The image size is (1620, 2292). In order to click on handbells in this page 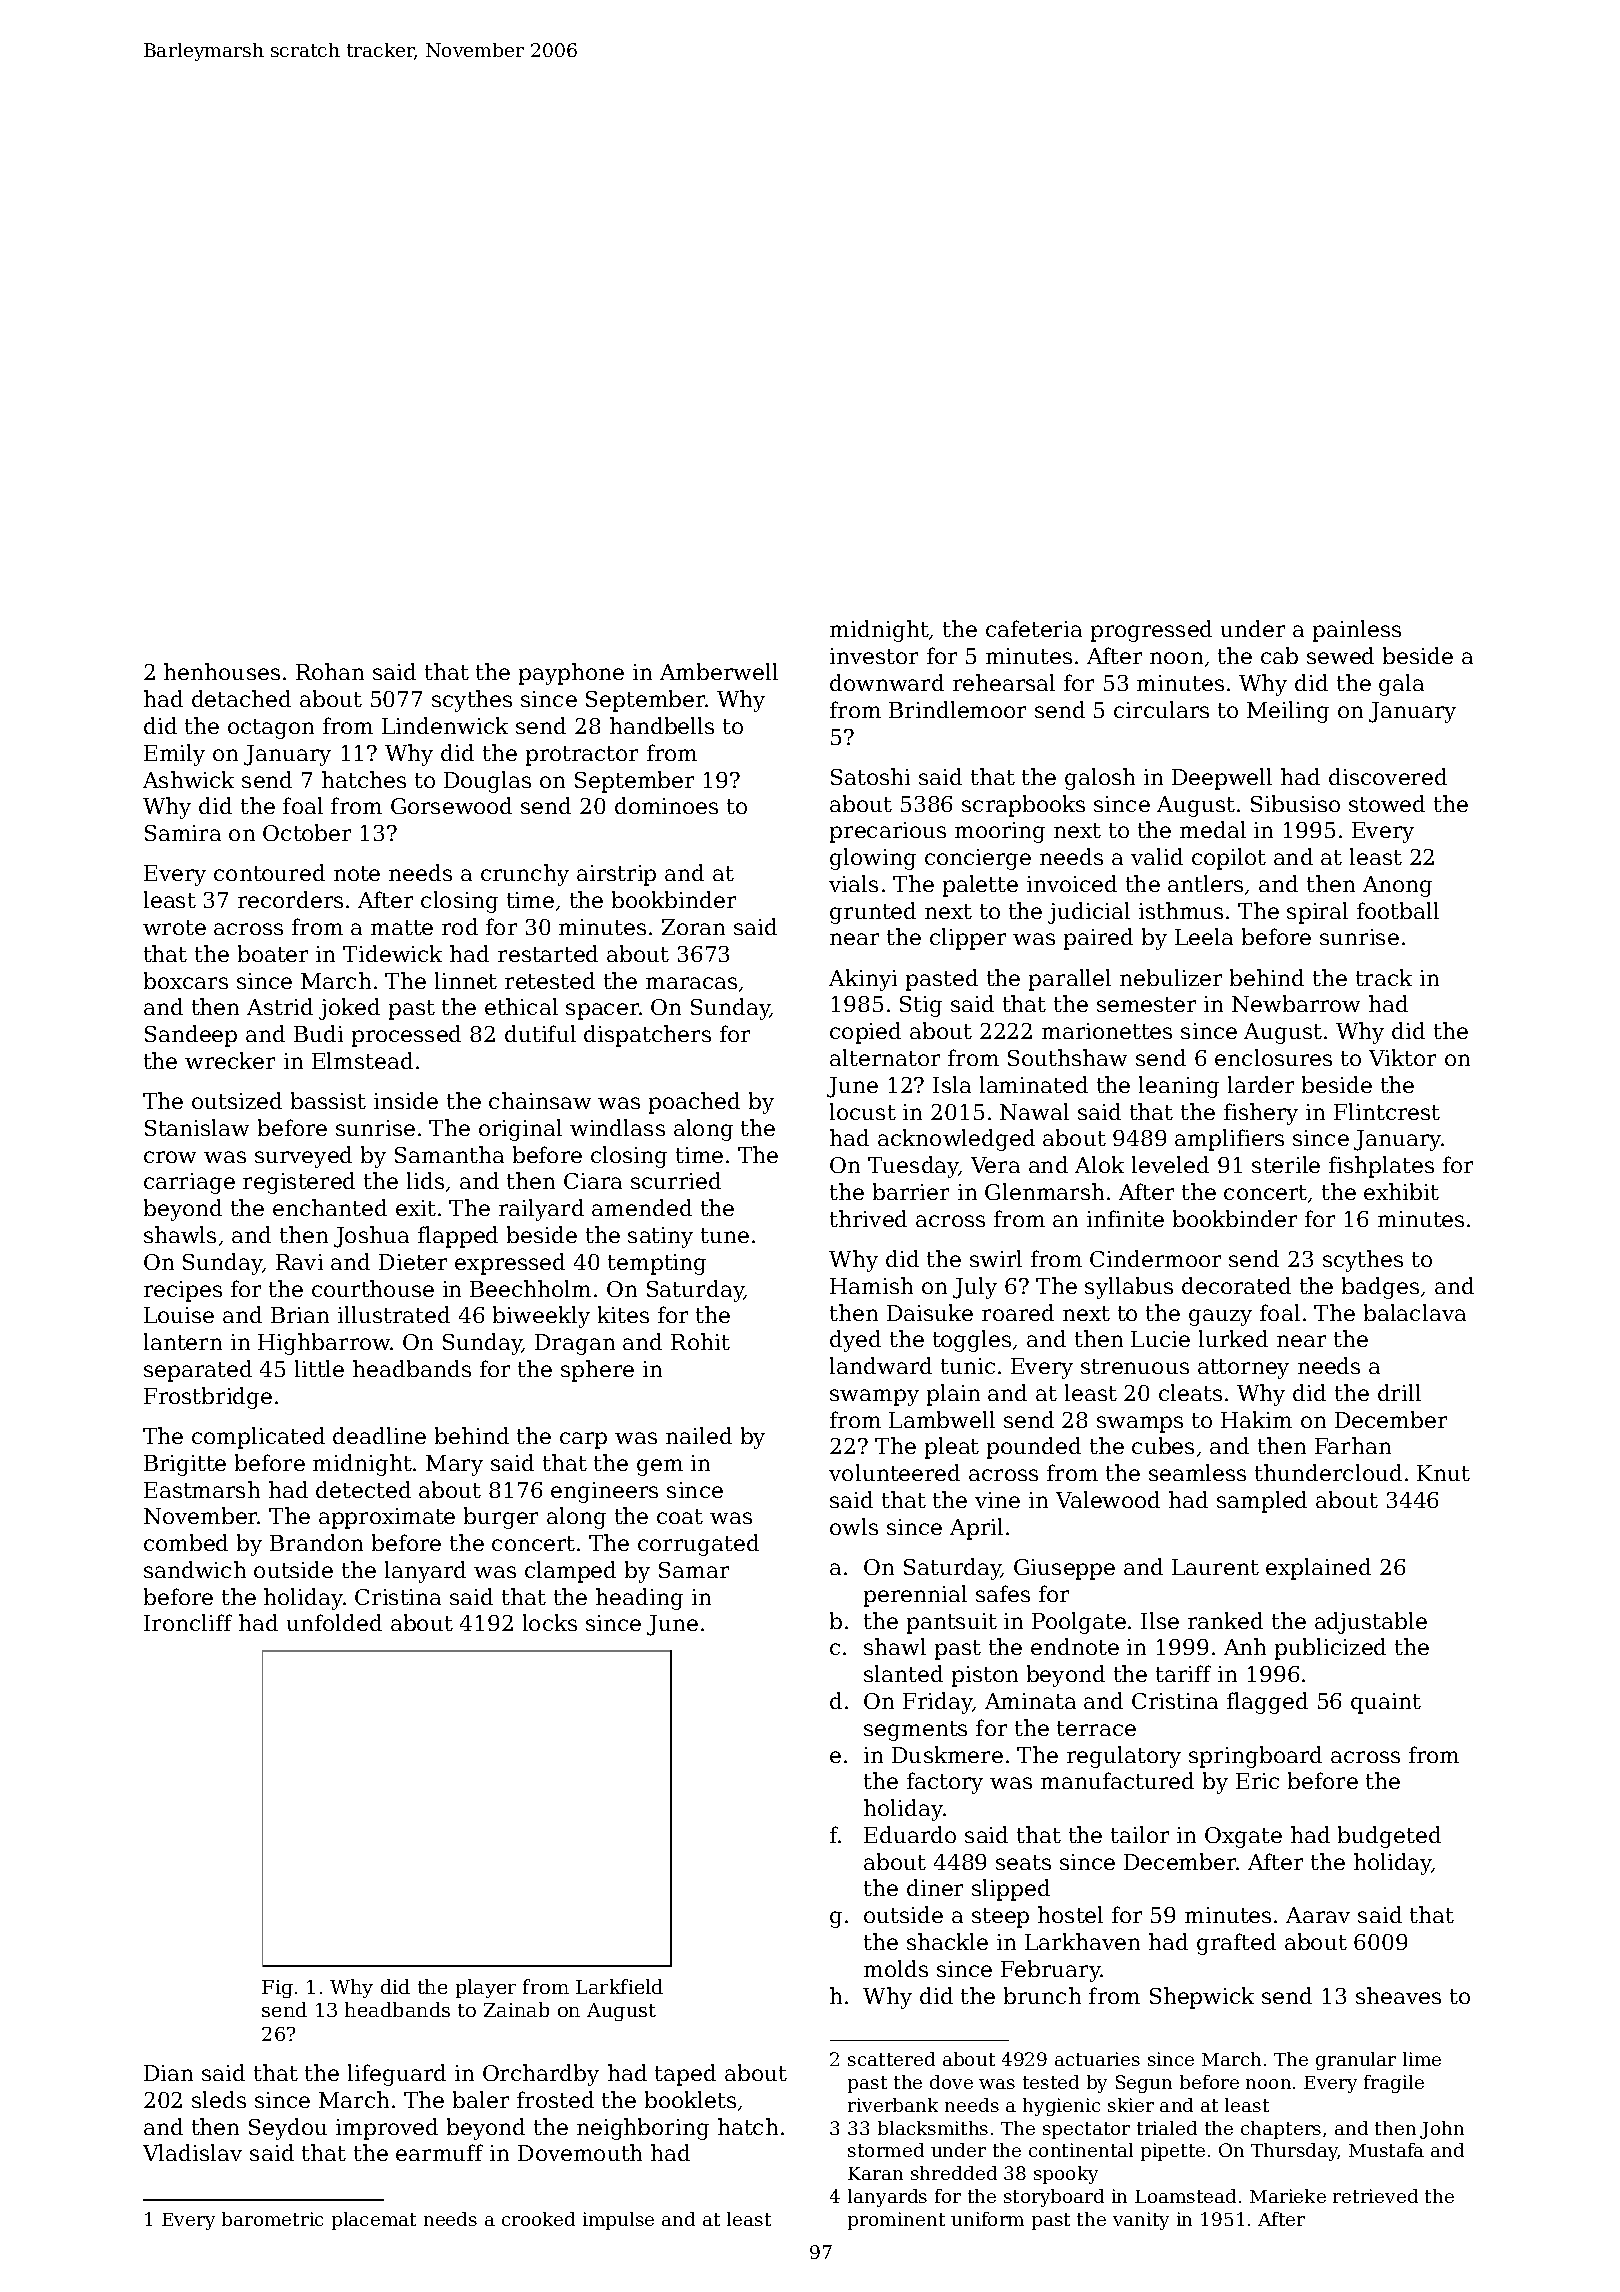, I will do `click(662, 725)`.
